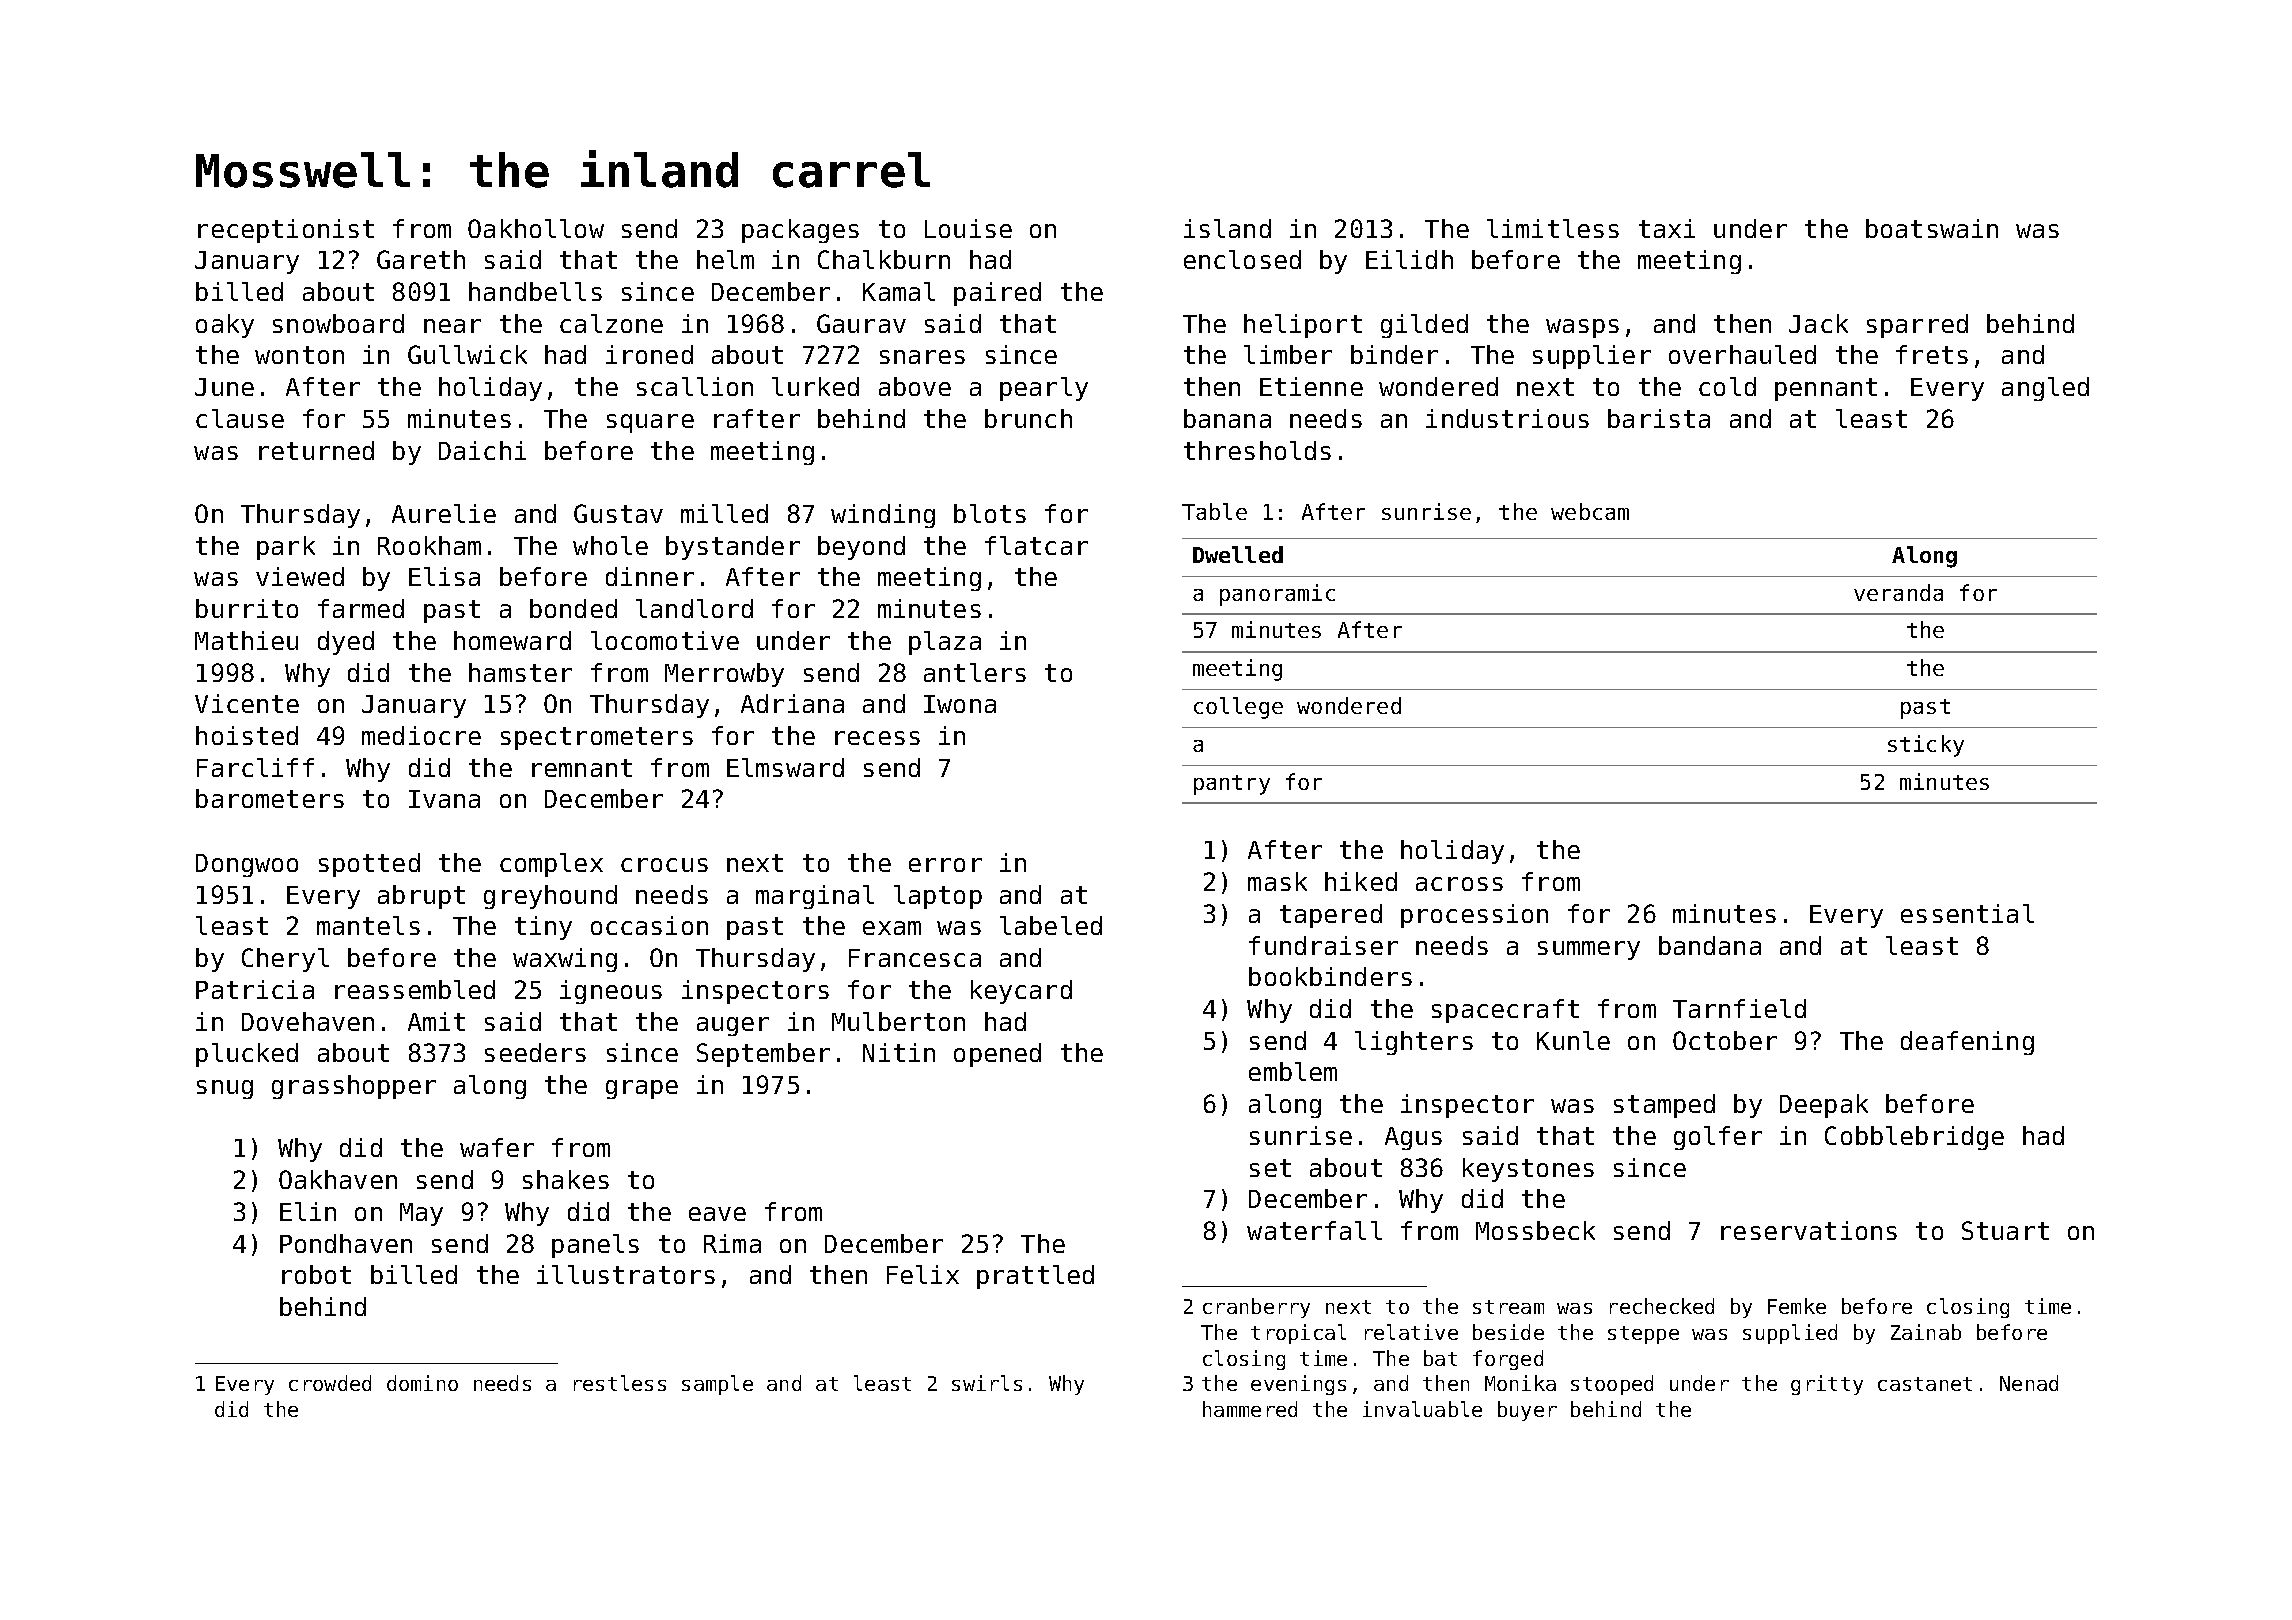  I want to click on Gullwick, so click(467, 354).
